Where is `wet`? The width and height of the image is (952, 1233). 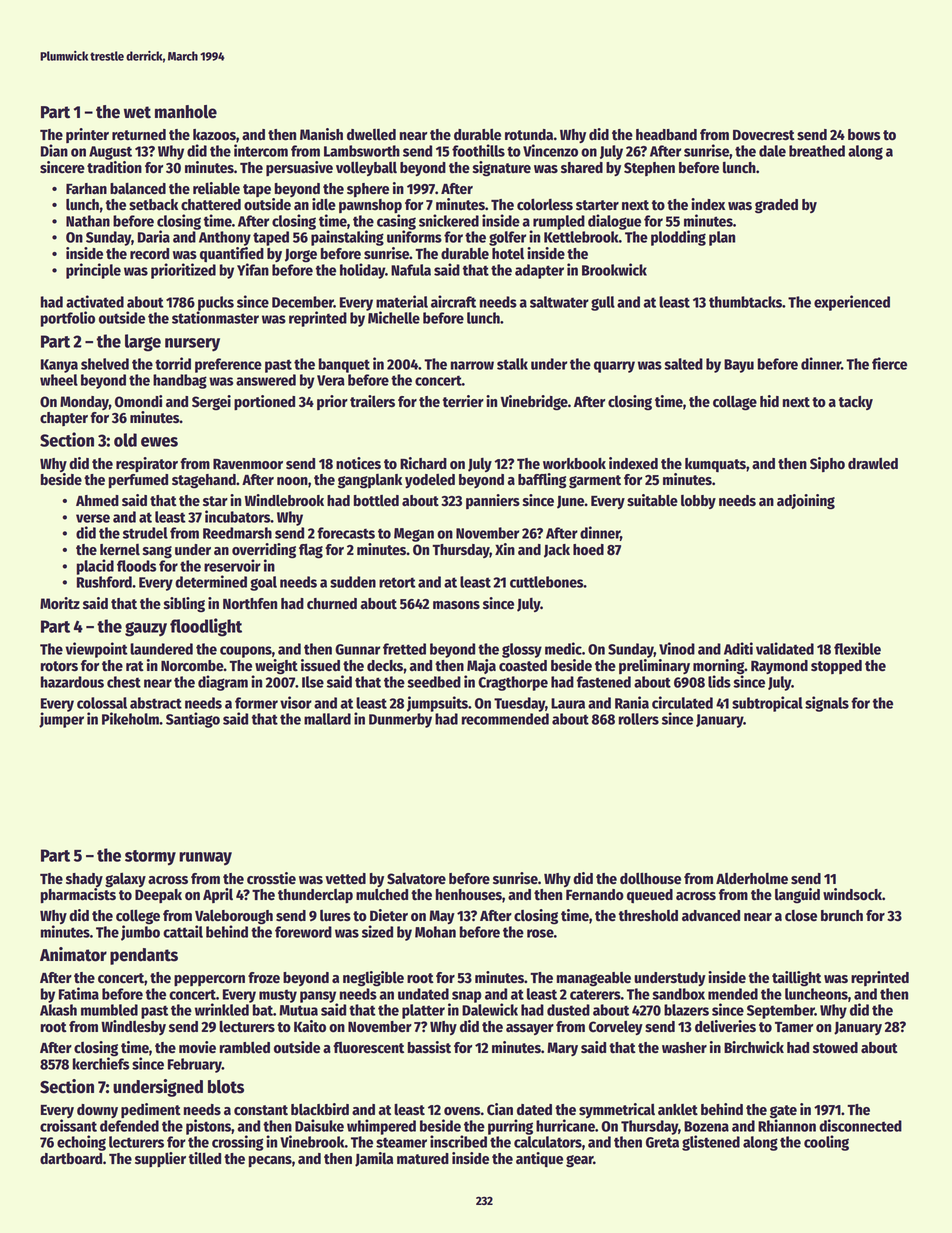 wet is located at coordinates (137, 112).
